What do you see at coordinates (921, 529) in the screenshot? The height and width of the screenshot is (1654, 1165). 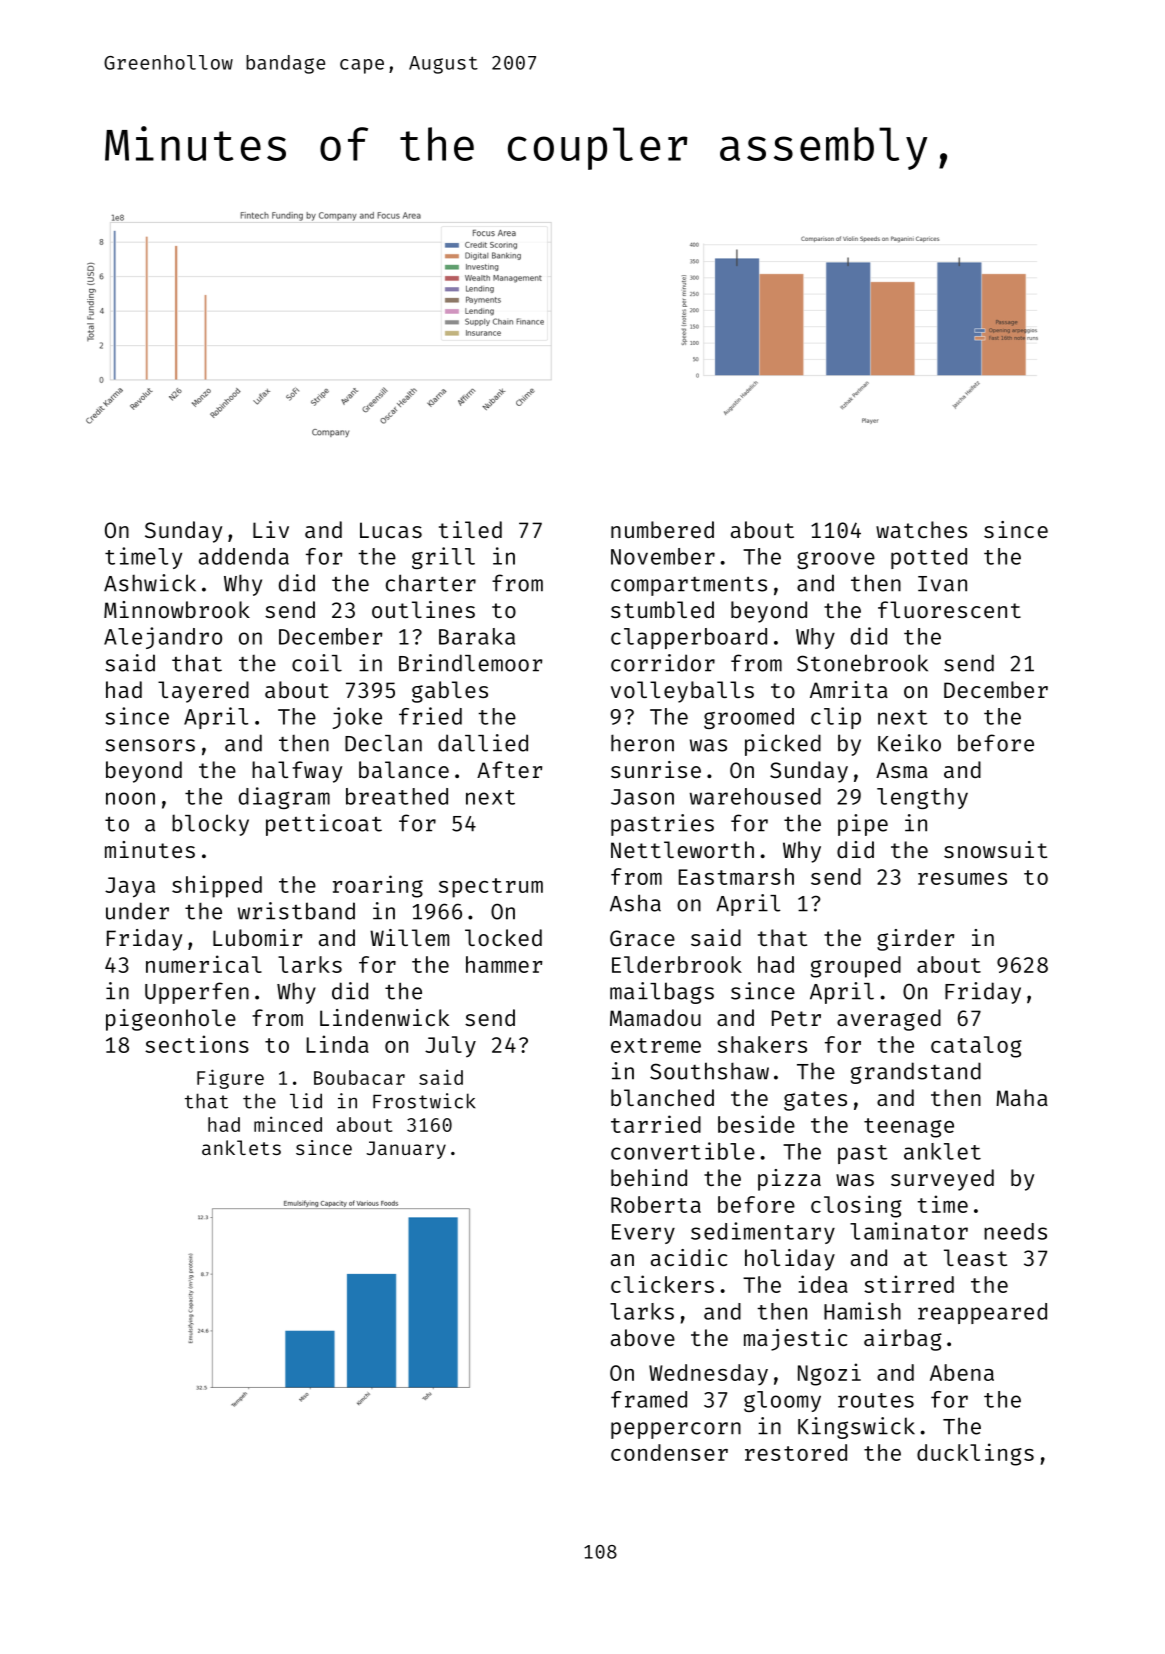 I see `watches` at bounding box center [921, 529].
